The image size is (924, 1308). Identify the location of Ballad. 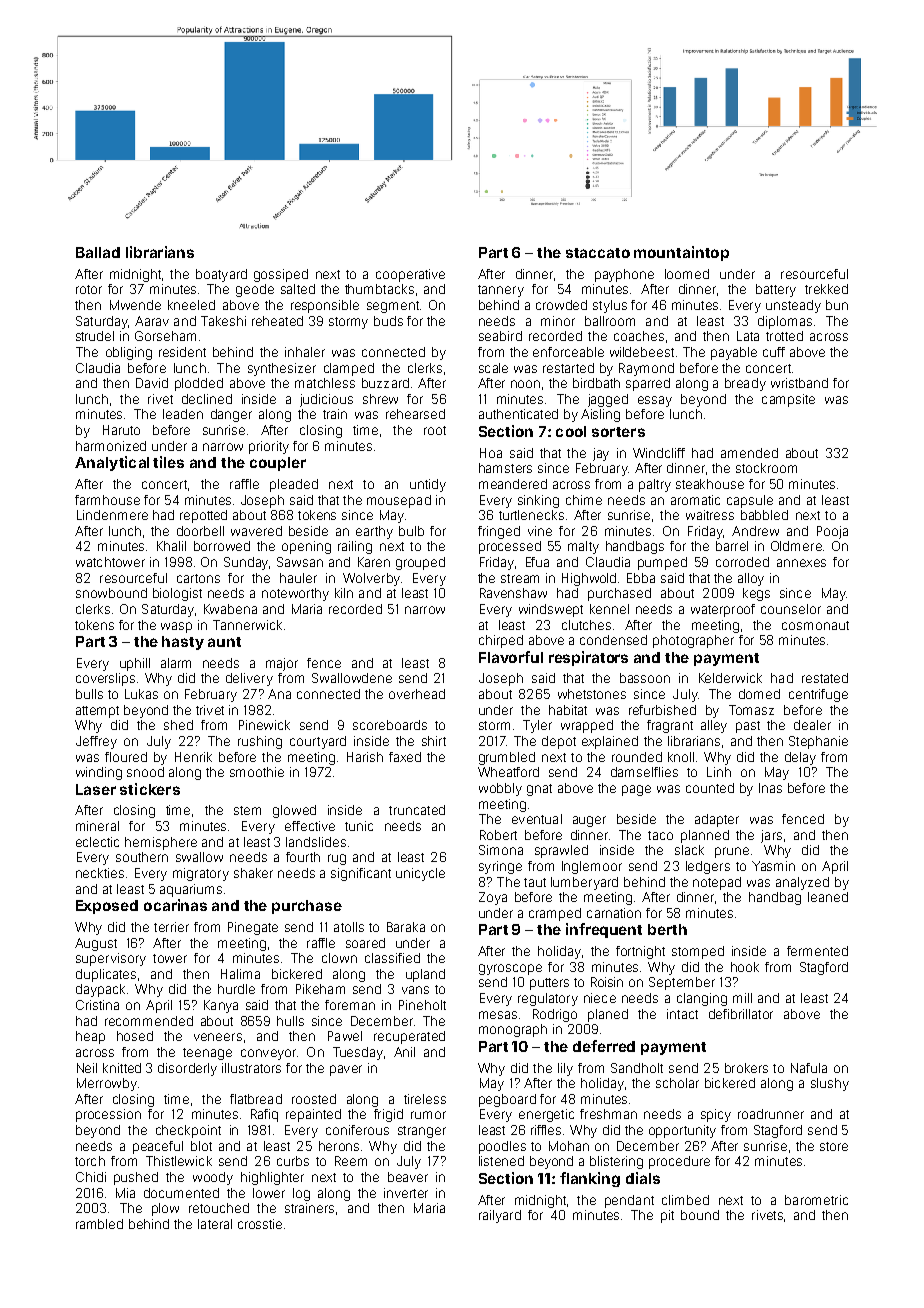
(98, 252).
